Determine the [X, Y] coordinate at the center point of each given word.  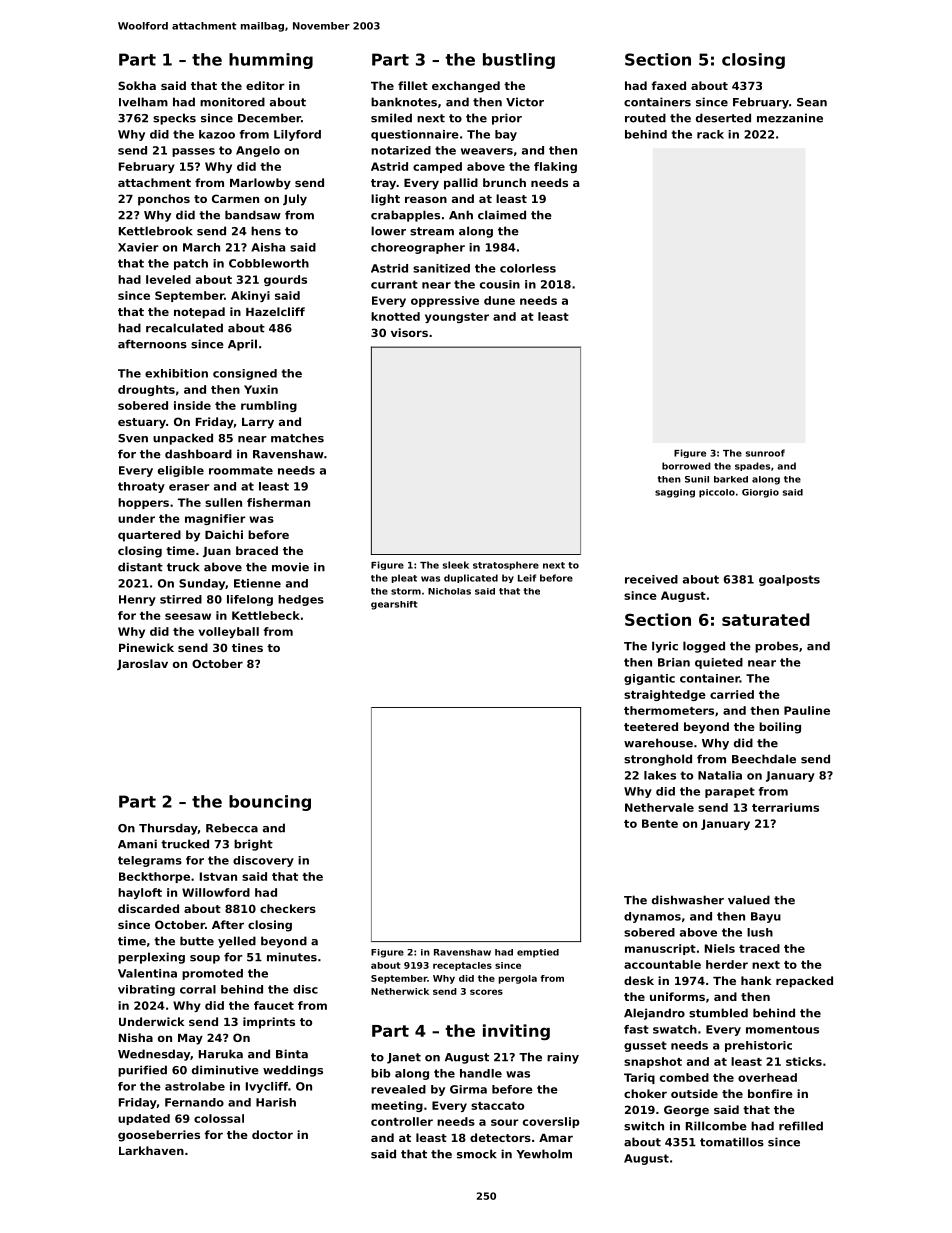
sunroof [765, 453]
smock [477, 1154]
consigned [245, 374]
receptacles [462, 966]
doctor [272, 1134]
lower [388, 231]
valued [749, 900]
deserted [723, 118]
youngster [457, 318]
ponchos [164, 200]
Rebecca [232, 828]
